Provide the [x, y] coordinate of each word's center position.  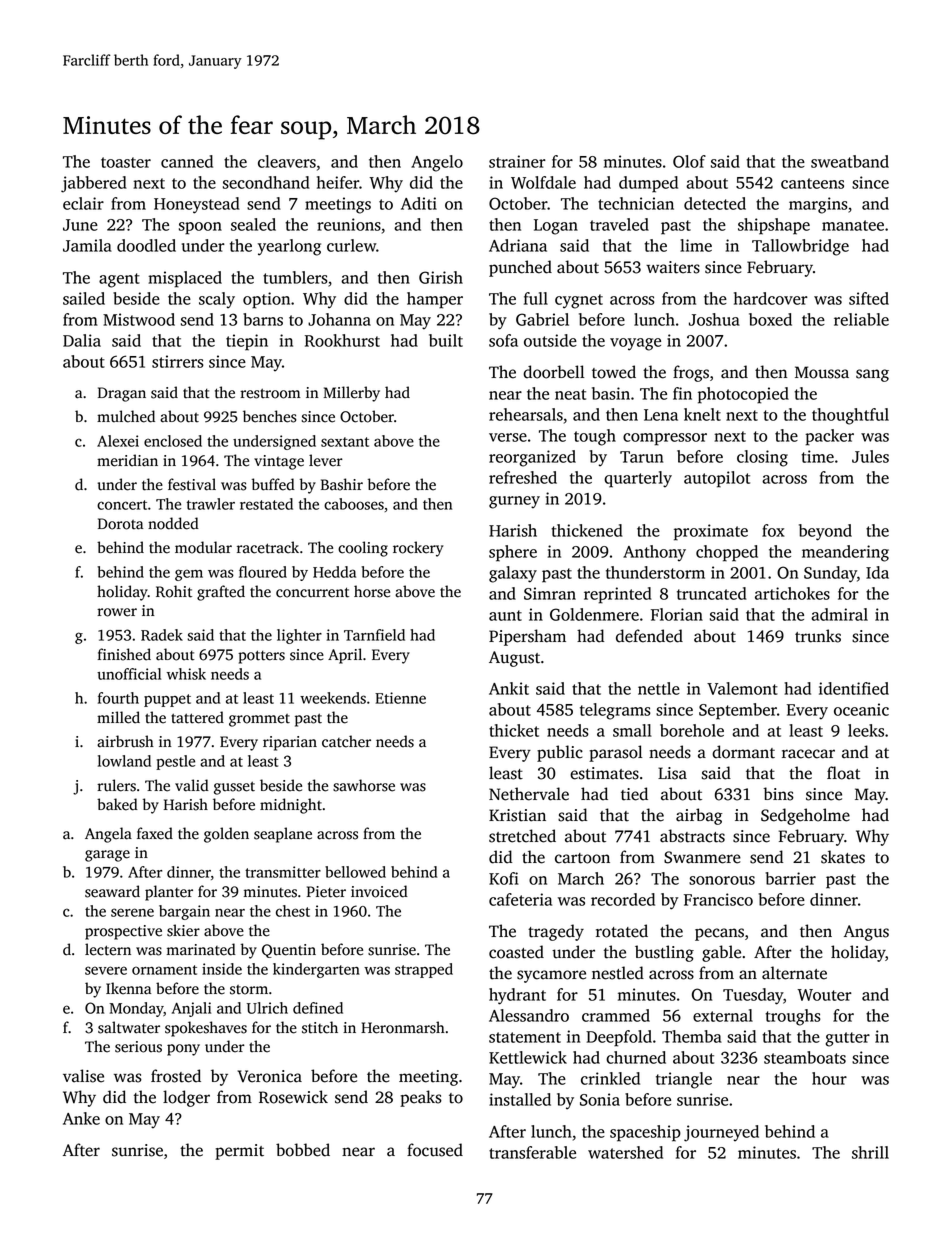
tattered [197, 717]
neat [570, 394]
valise [83, 1076]
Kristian [517, 815]
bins [778, 794]
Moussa [822, 372]
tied [634, 794]
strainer [517, 161]
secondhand [266, 182]
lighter [299, 636]
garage [107, 856]
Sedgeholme [805, 816]
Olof [689, 161]
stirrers [178, 361]
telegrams [615, 711]
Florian [677, 614]
